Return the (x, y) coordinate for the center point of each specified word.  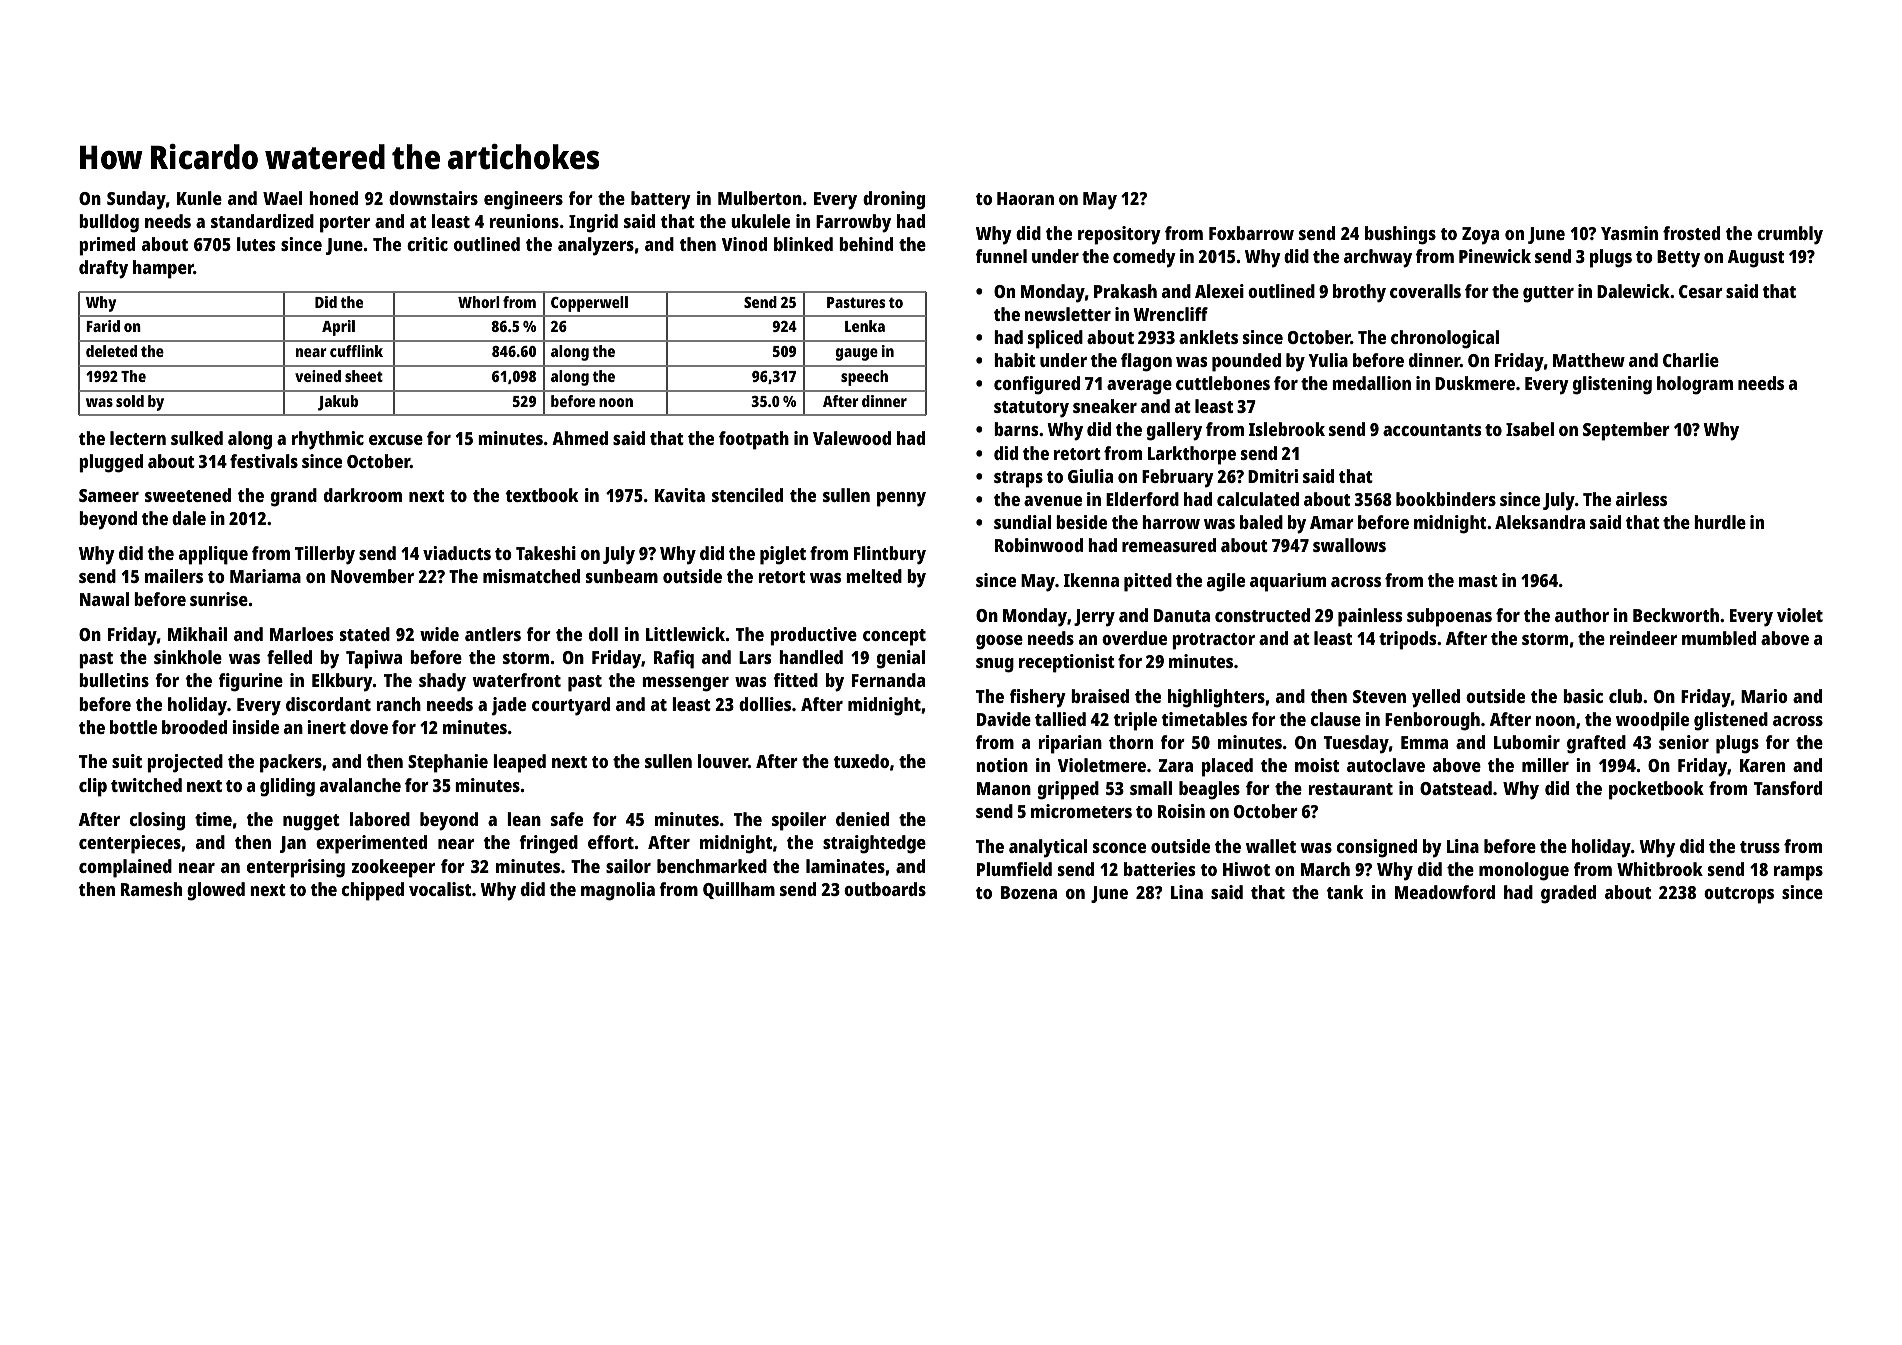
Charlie (1691, 360)
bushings (1400, 235)
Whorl (479, 302)
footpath (754, 440)
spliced (1055, 339)
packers (291, 763)
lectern (138, 438)
